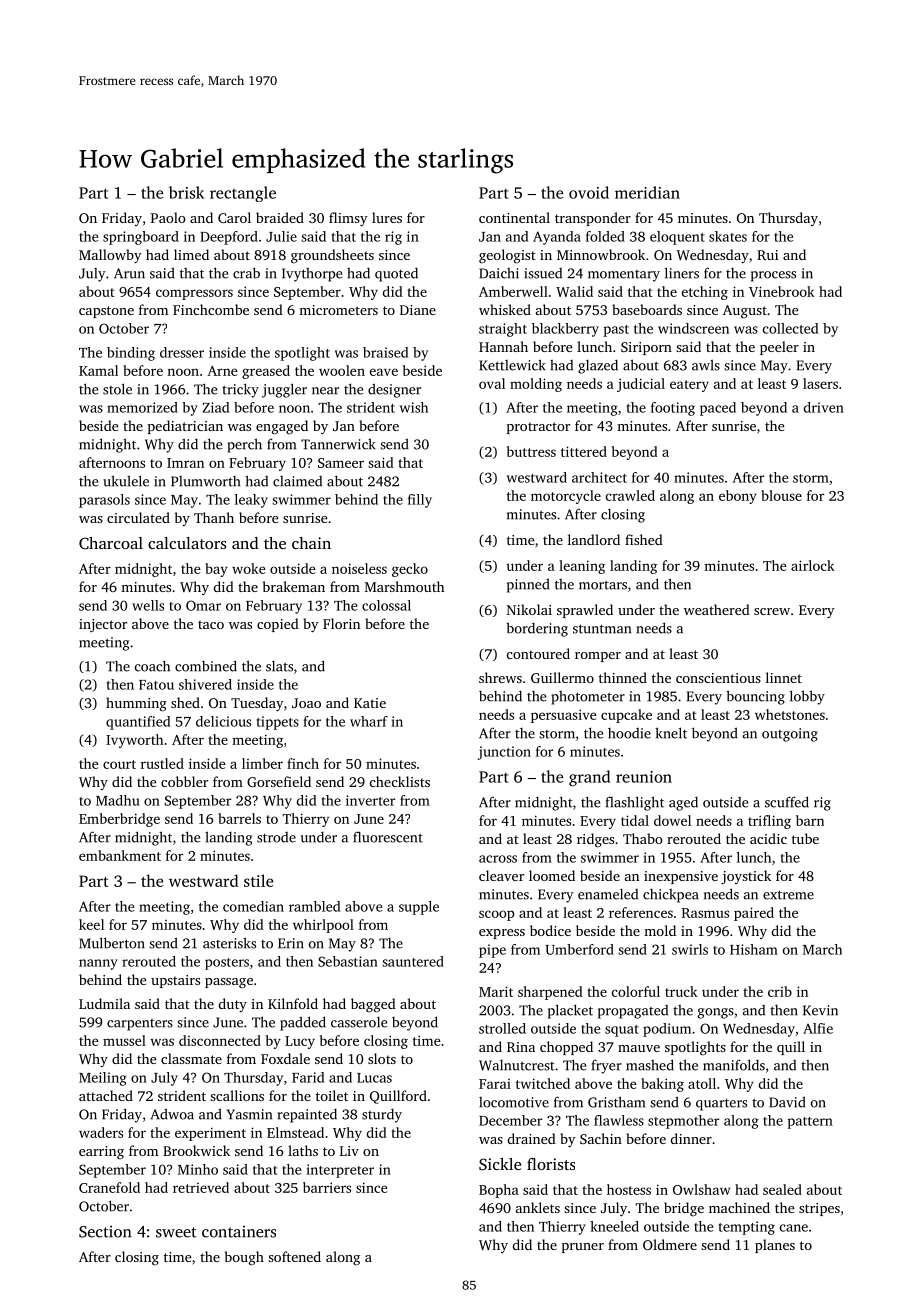 The height and width of the screenshot is (1314, 924). What do you see at coordinates (303, 1150) in the screenshot?
I see `laths` at bounding box center [303, 1150].
